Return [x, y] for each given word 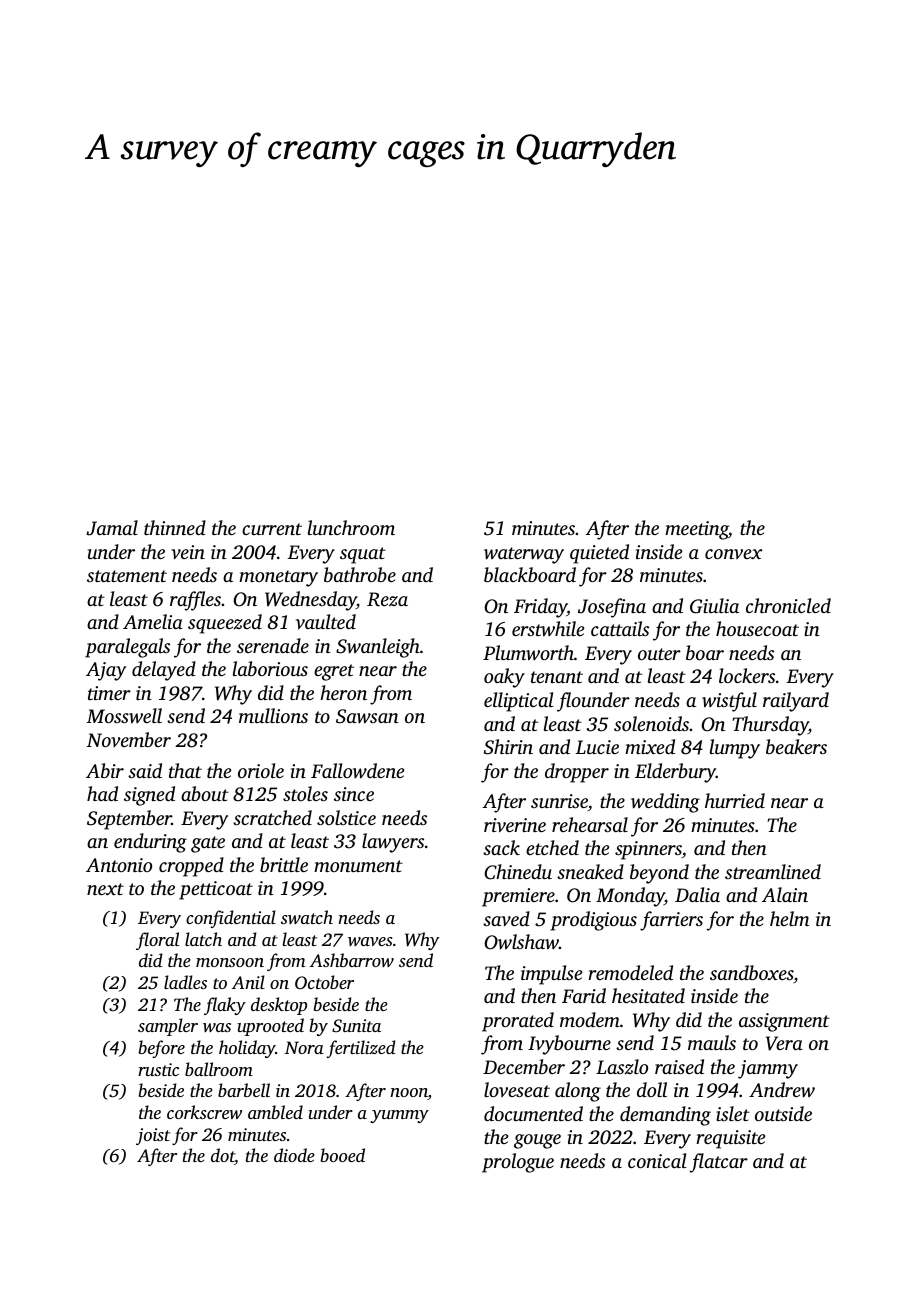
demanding [665, 1116]
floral [157, 941]
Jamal [112, 528]
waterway [524, 555]
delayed [164, 671]
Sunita [356, 1026]
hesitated [648, 995]
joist [153, 1136]
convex [733, 554]
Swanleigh [378, 648]
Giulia [714, 606]
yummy [399, 1116]
